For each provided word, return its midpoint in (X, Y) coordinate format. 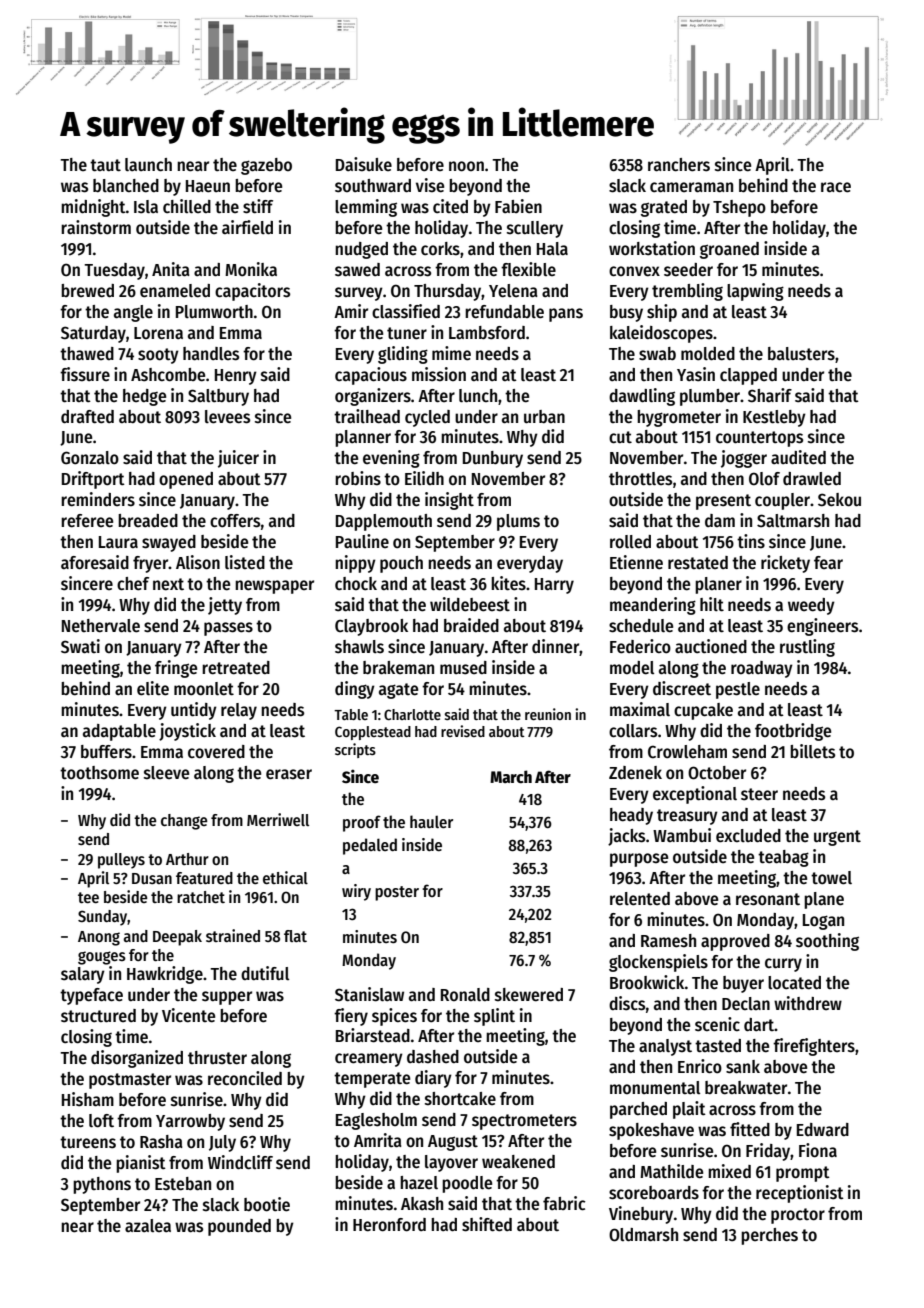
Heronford (389, 1225)
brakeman (398, 668)
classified (406, 311)
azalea (148, 1225)
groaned (729, 250)
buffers (106, 752)
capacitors (252, 292)
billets (812, 751)
